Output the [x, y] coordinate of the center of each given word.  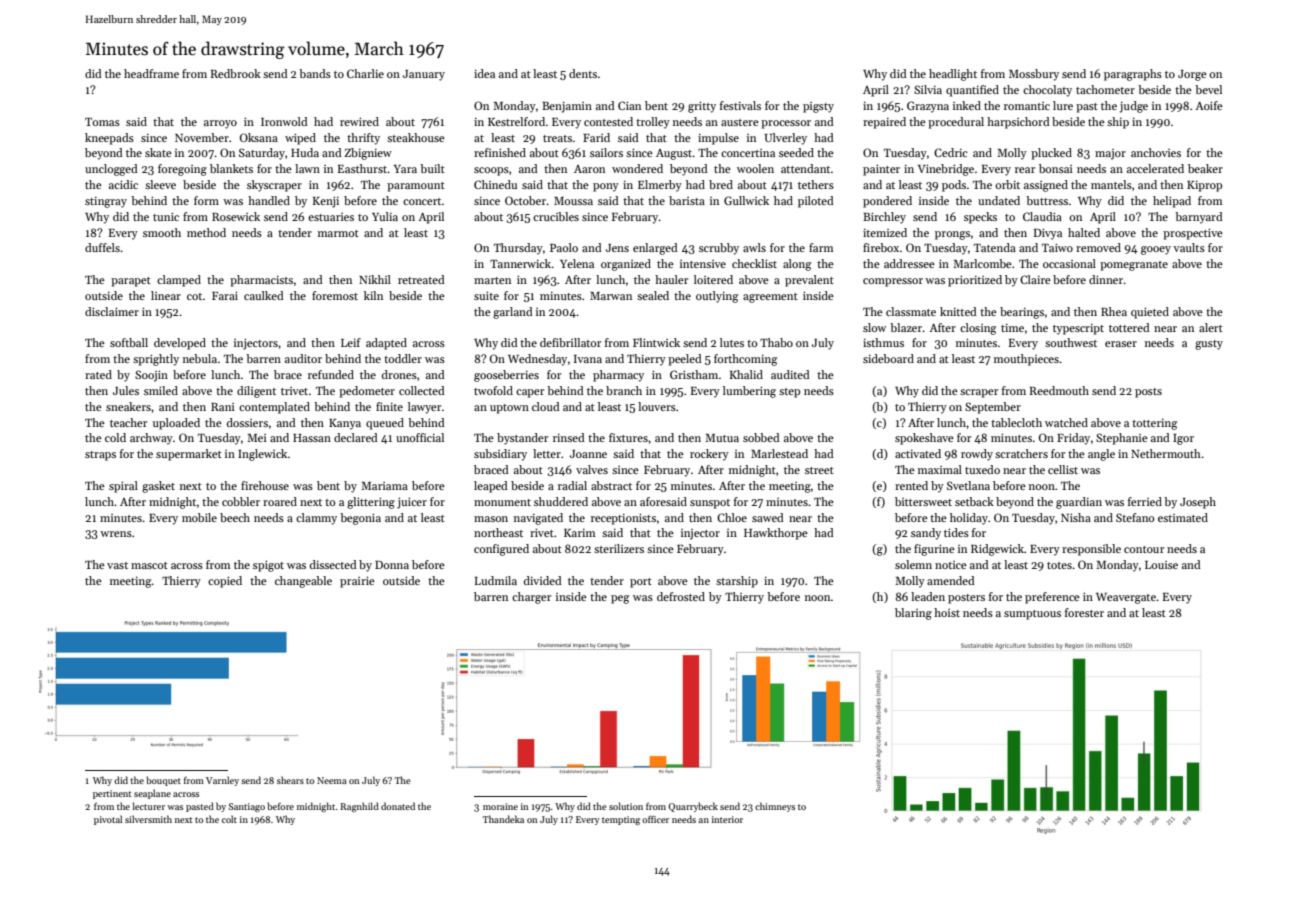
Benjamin [567, 107]
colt [229, 819]
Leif [351, 342]
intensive [703, 264]
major [1110, 154]
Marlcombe [982, 263]
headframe [151, 73]
